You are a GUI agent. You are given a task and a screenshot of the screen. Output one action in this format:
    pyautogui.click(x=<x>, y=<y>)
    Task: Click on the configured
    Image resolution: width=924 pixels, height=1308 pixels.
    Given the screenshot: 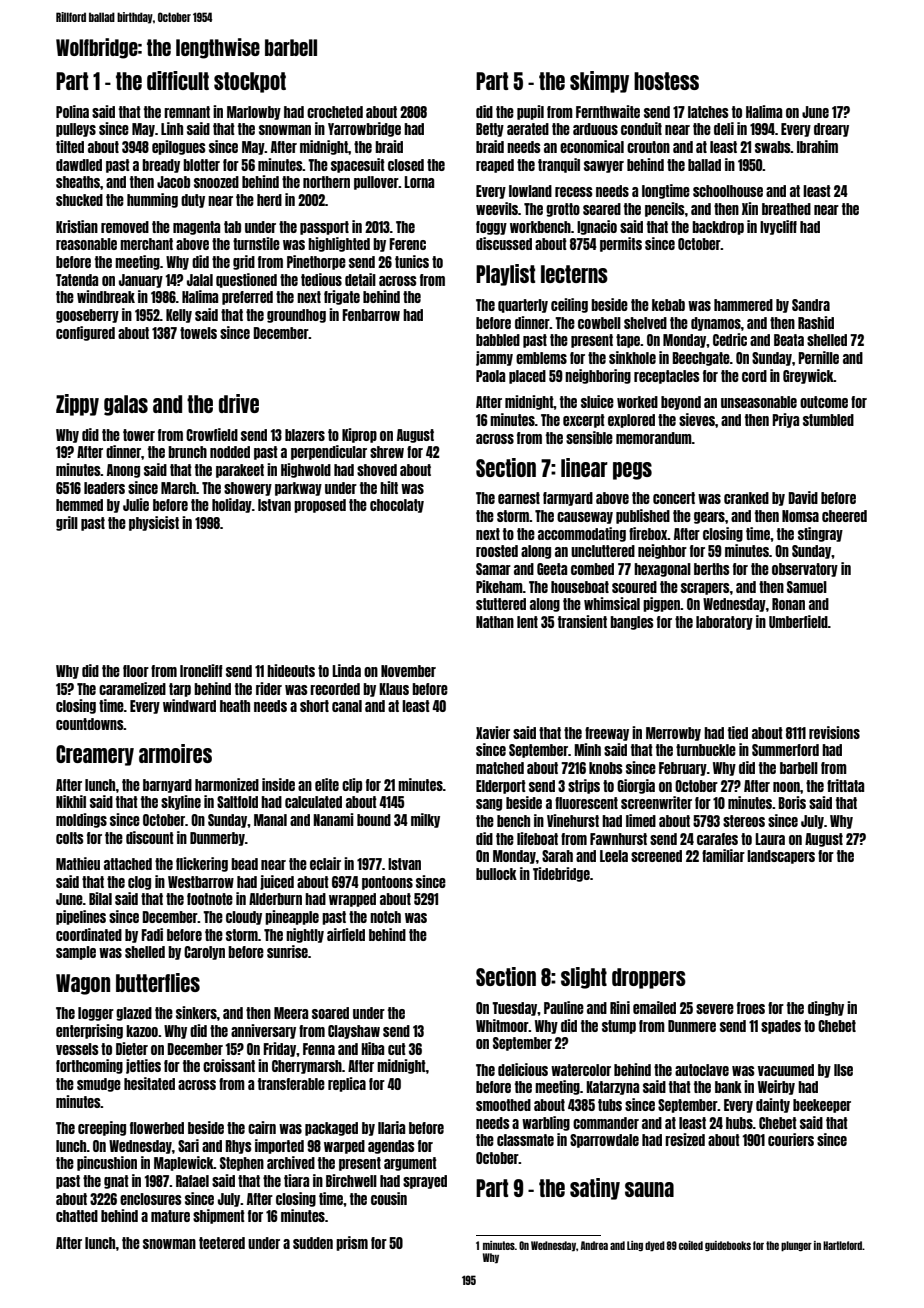 What is the action you would take?
    pyautogui.click(x=85, y=333)
